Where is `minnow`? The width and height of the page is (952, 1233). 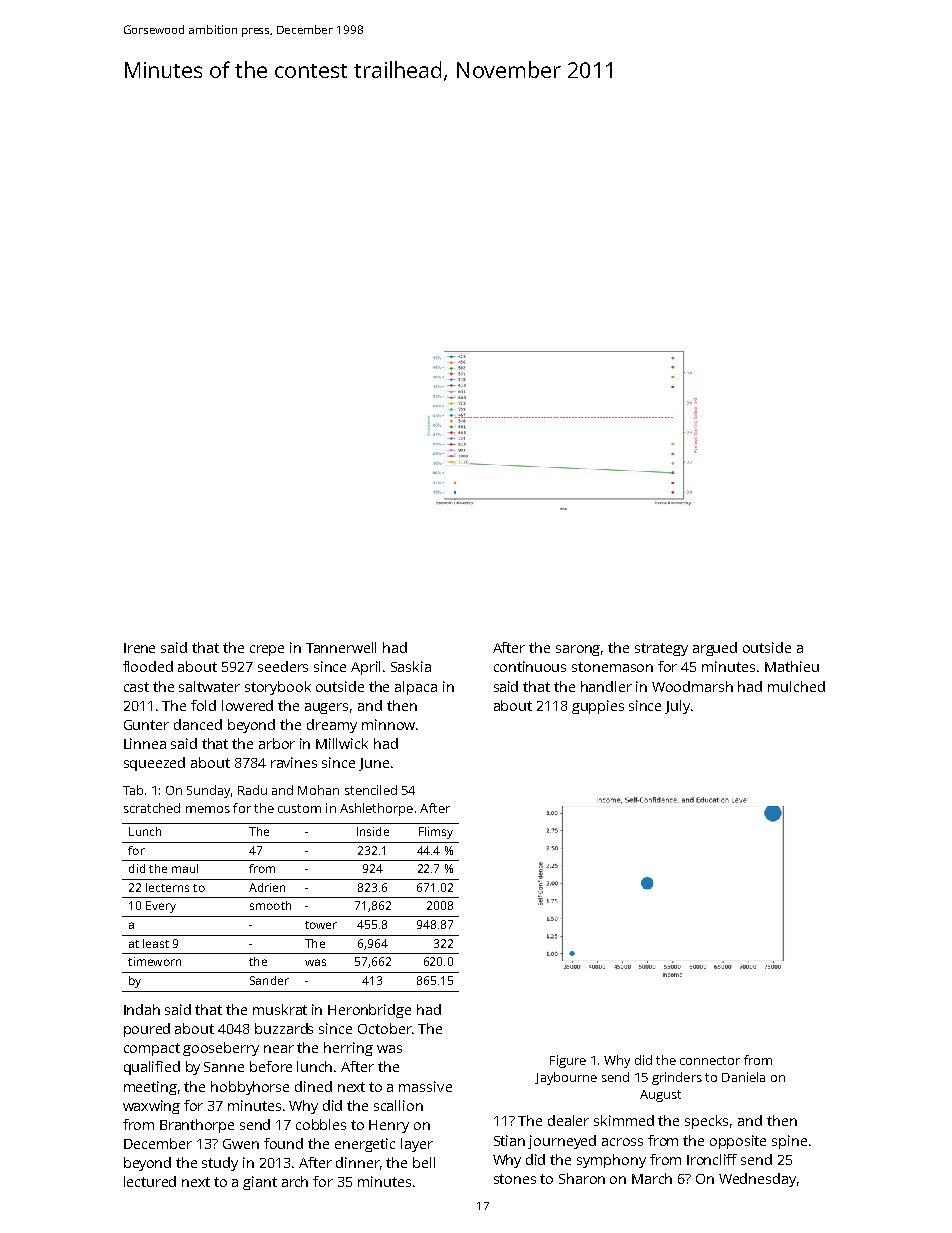
minnow is located at coordinates (388, 724).
